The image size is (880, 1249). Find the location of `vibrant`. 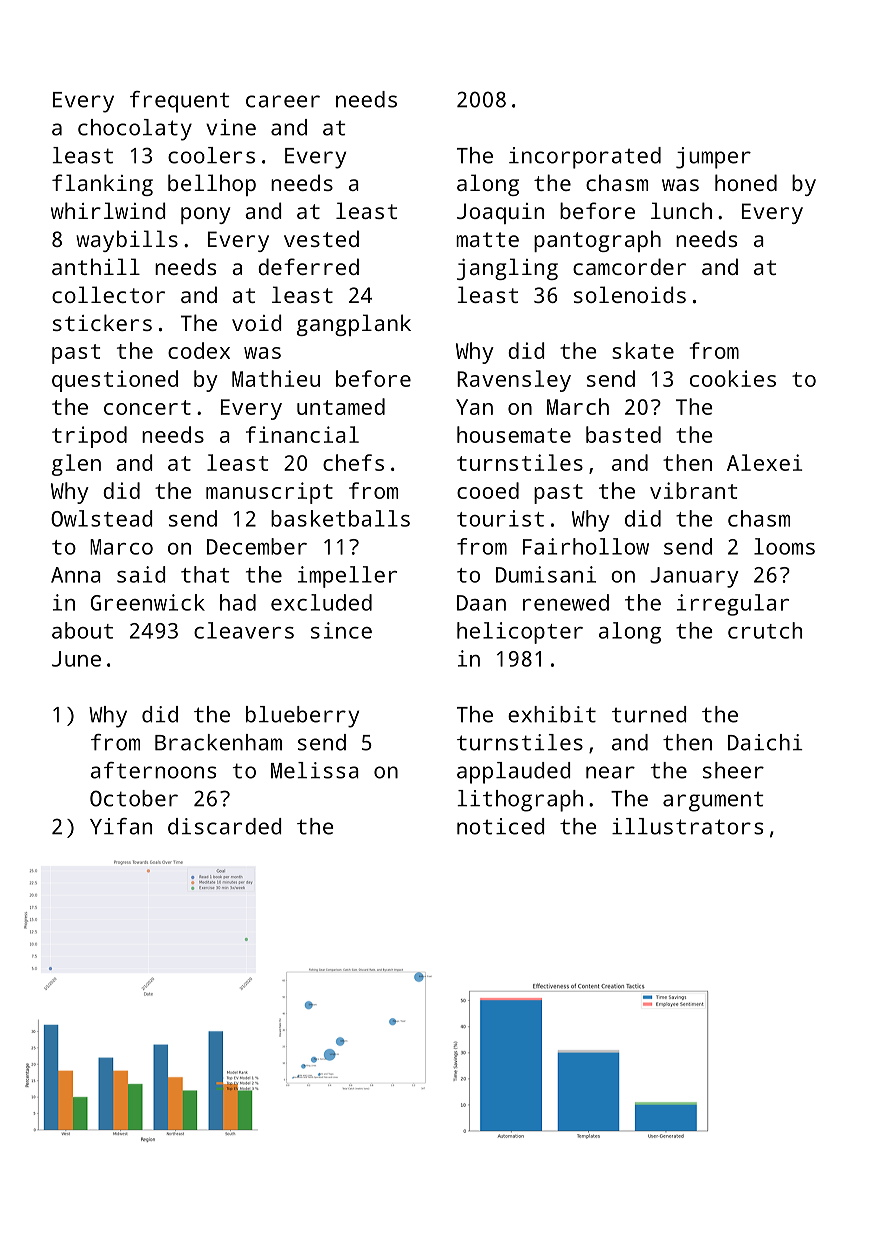

vibrant is located at coordinates (693, 490).
